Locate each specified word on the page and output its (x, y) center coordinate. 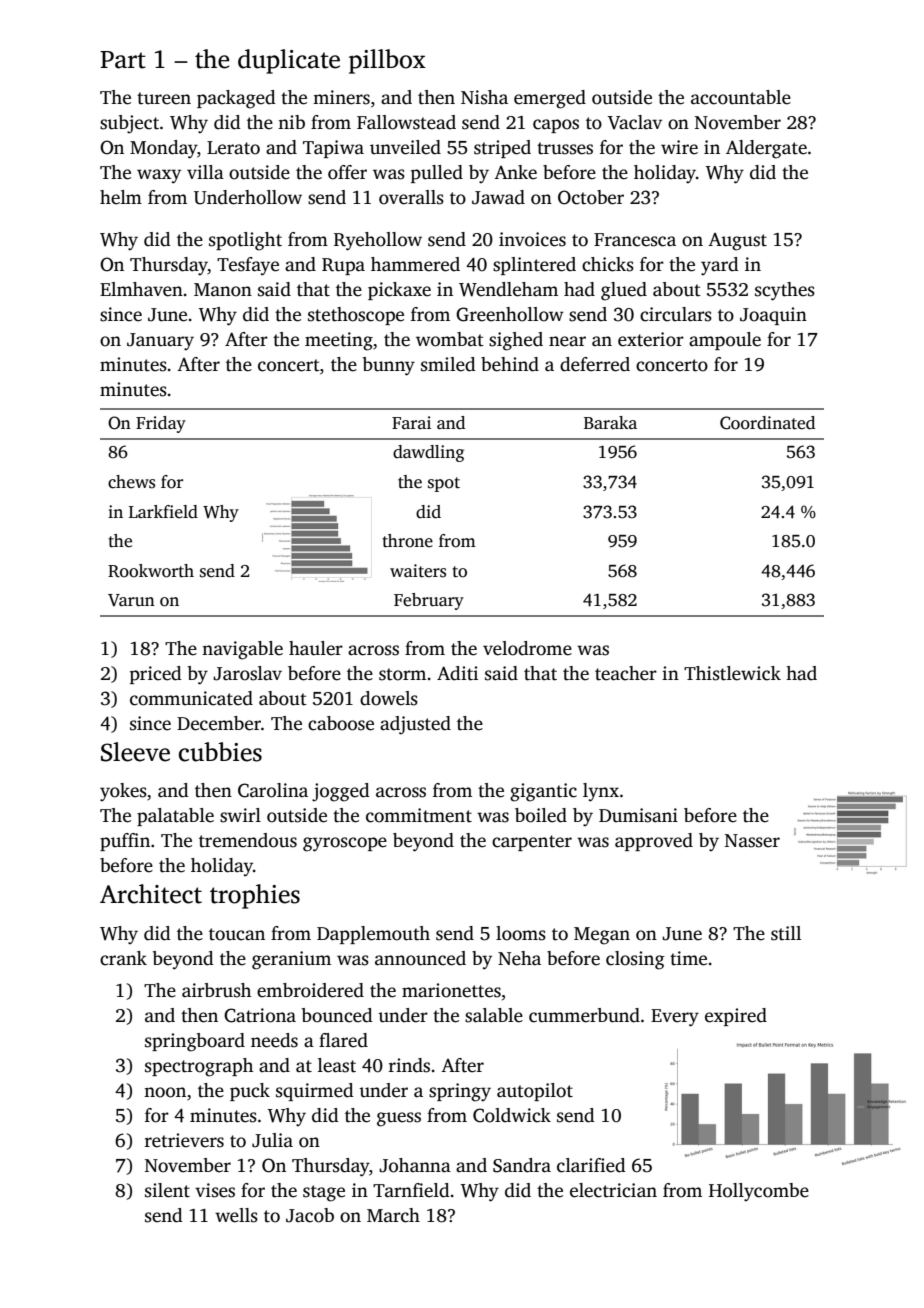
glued (624, 291)
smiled (448, 364)
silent (167, 1190)
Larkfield (163, 512)
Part (123, 60)
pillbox (387, 61)
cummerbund (584, 1015)
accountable (741, 97)
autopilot (535, 1092)
